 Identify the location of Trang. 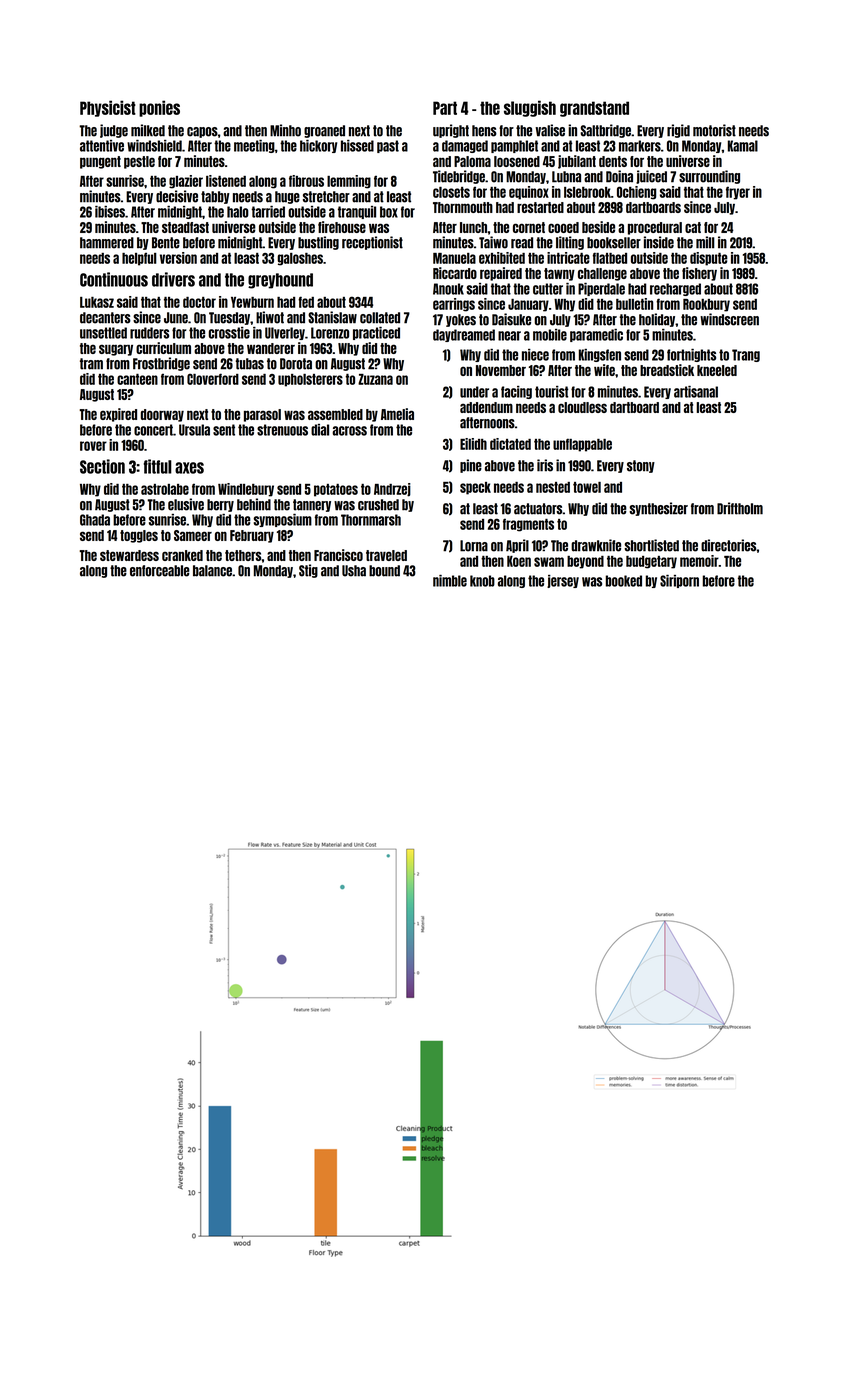
(746, 355).
